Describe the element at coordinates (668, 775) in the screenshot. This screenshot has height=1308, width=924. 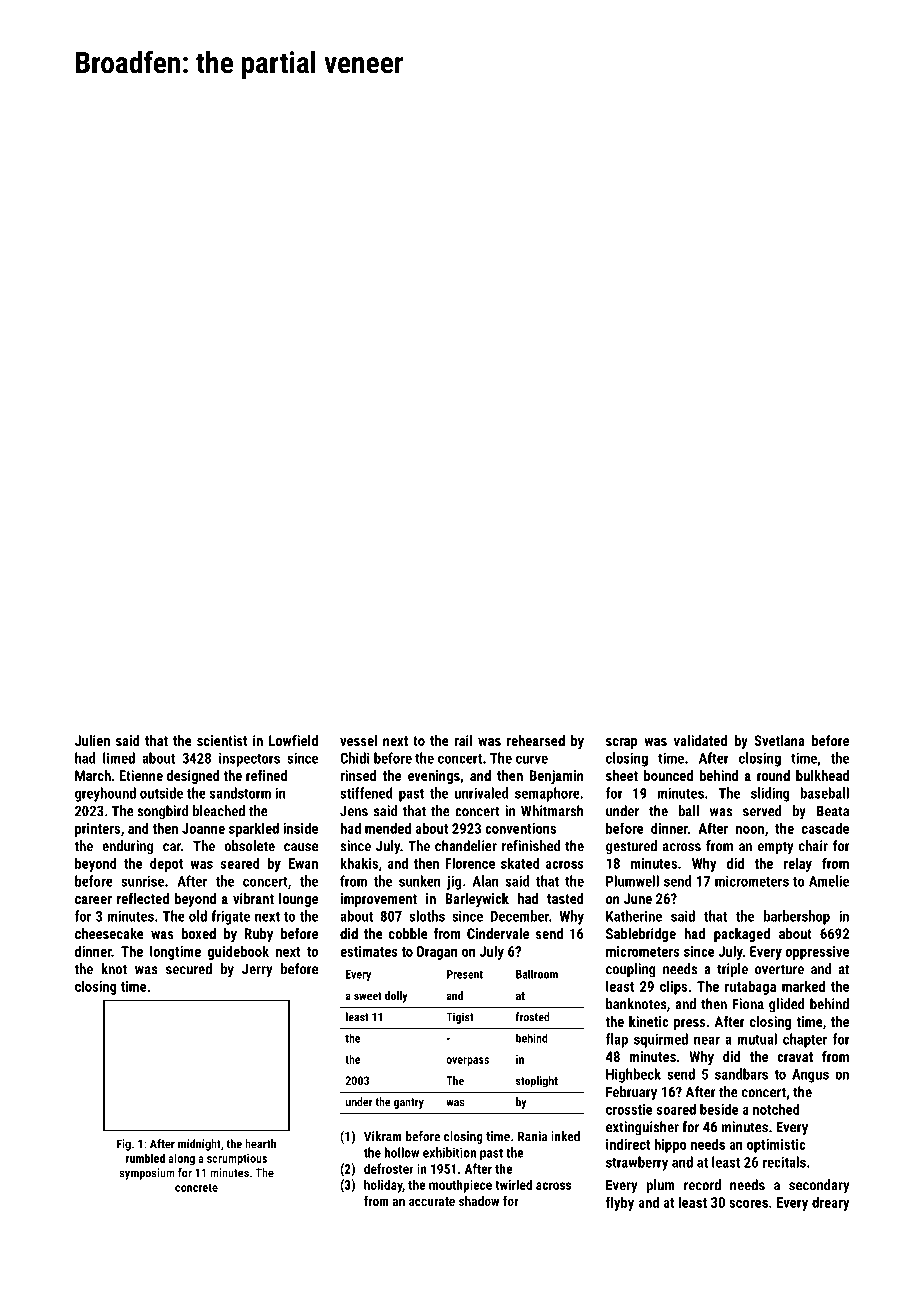
I see `bounced` at that location.
